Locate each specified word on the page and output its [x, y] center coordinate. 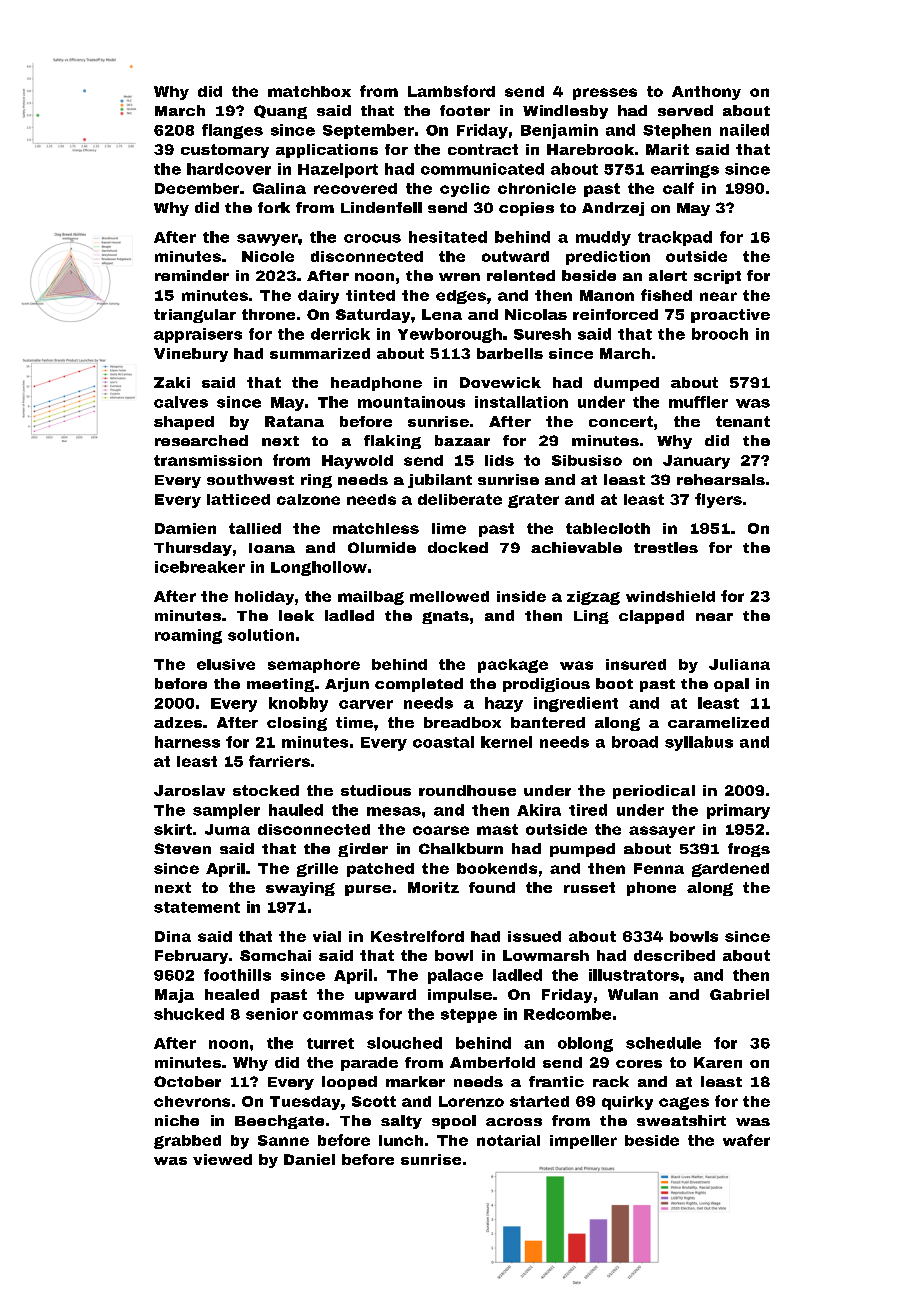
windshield [670, 596]
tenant [743, 421]
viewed [222, 1159]
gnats [445, 617]
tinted [370, 295]
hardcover [229, 169]
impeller [583, 1142]
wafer [746, 1140]
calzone [308, 499]
